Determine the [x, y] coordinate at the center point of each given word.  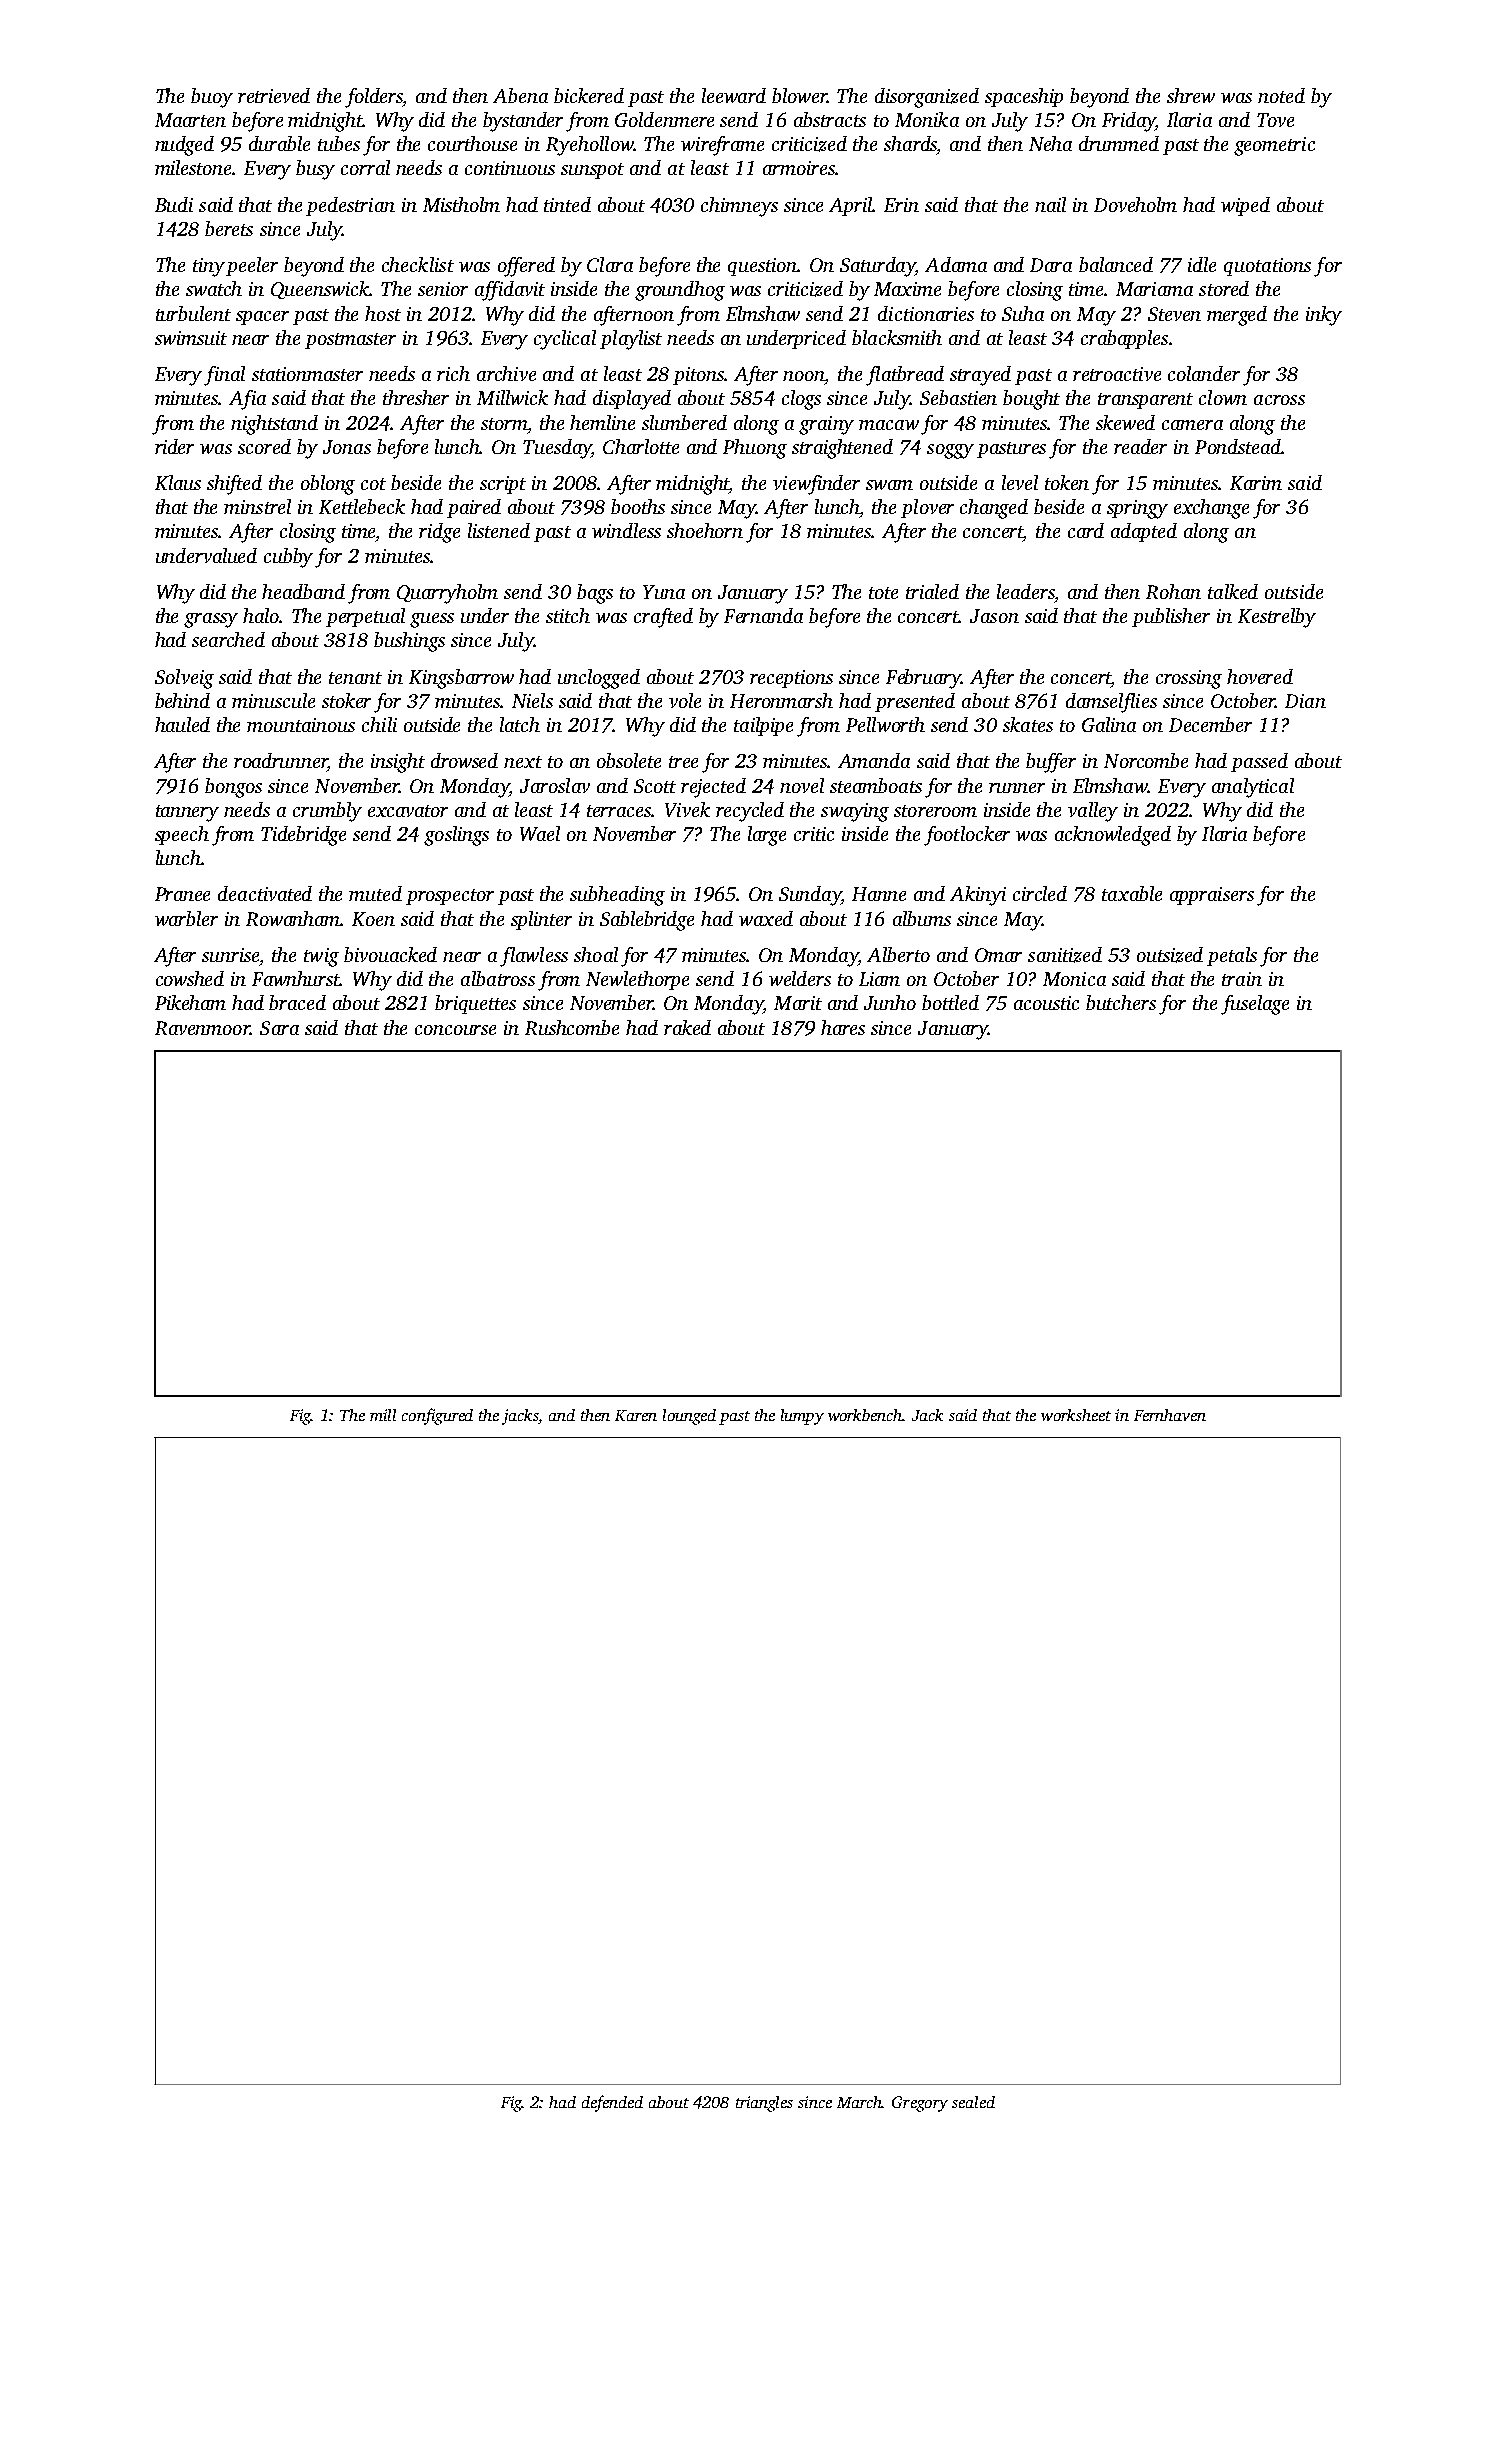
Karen [636, 1415]
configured [437, 1416]
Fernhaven [1170, 1415]
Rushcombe [572, 1027]
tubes [339, 143]
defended [612, 2103]
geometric [1274, 146]
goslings [456, 836]
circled [1040, 893]
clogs [801, 400]
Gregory [920, 2104]
